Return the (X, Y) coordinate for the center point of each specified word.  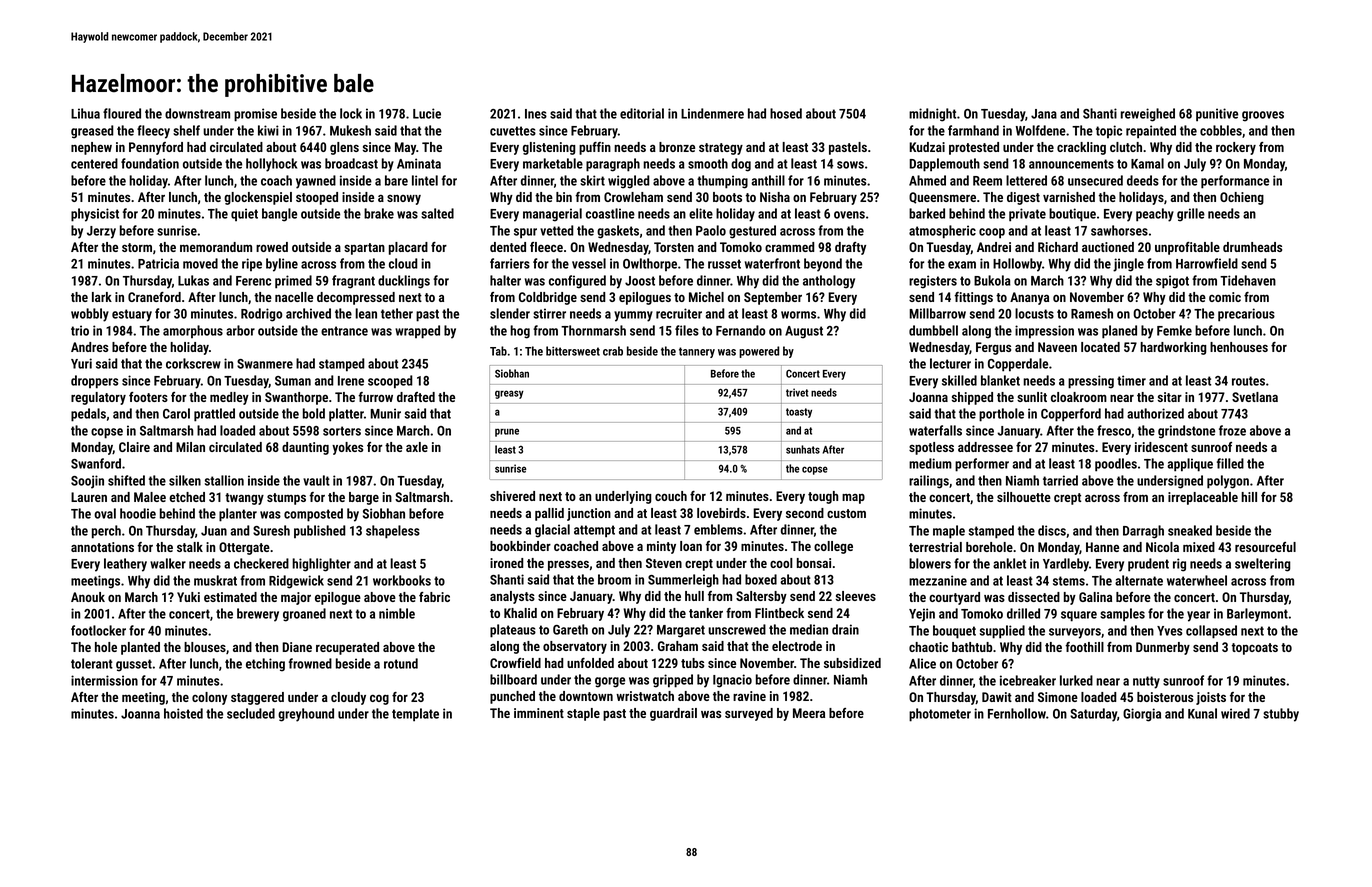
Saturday (1093, 715)
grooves (1263, 116)
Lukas (193, 280)
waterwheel (1197, 580)
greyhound (306, 715)
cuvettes (513, 131)
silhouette (1024, 497)
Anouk (88, 597)
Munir (385, 413)
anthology (829, 282)
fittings (973, 298)
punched (512, 697)
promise (255, 115)
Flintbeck (779, 613)
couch (671, 496)
